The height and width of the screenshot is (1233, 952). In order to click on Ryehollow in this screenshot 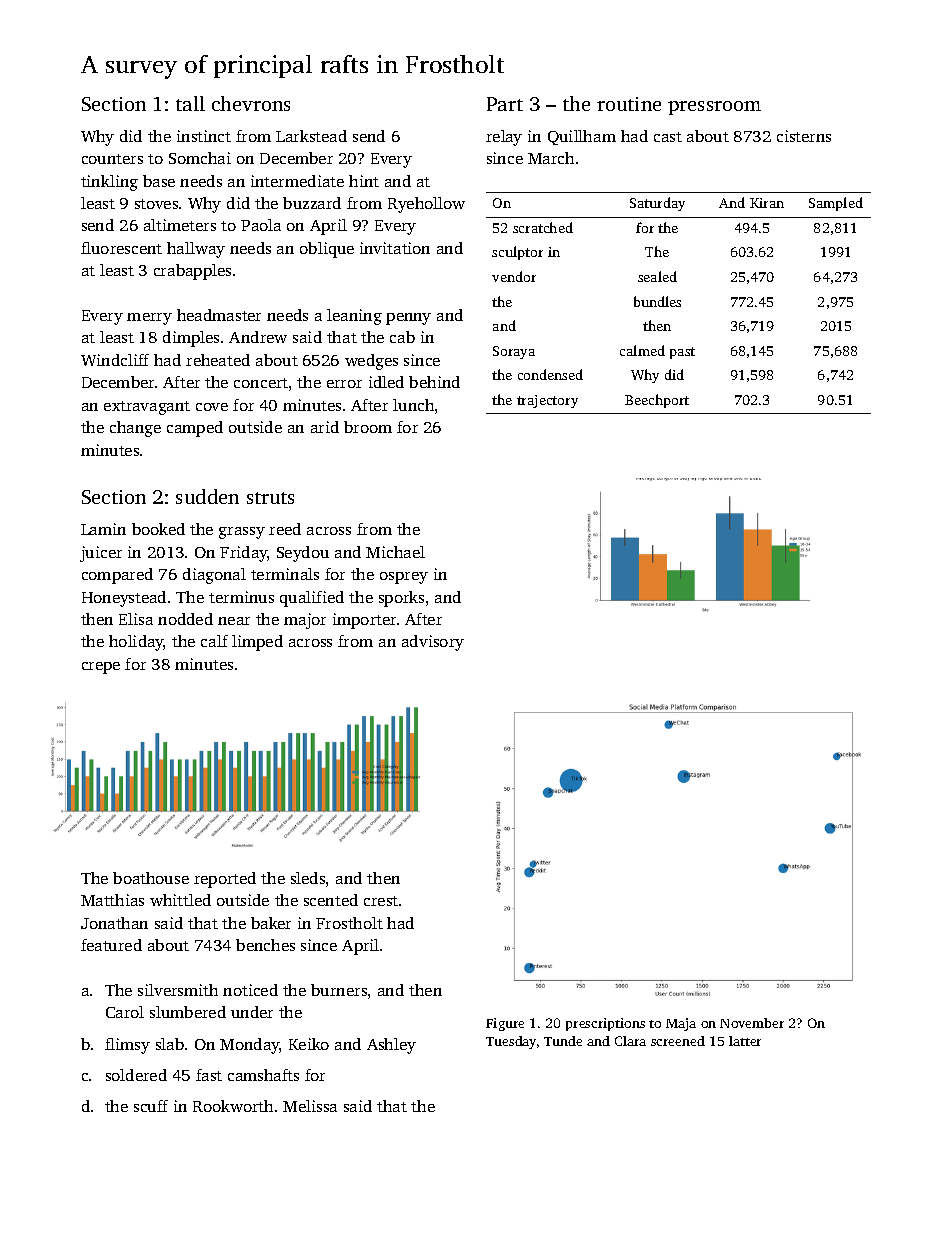, I will do `click(426, 205)`.
